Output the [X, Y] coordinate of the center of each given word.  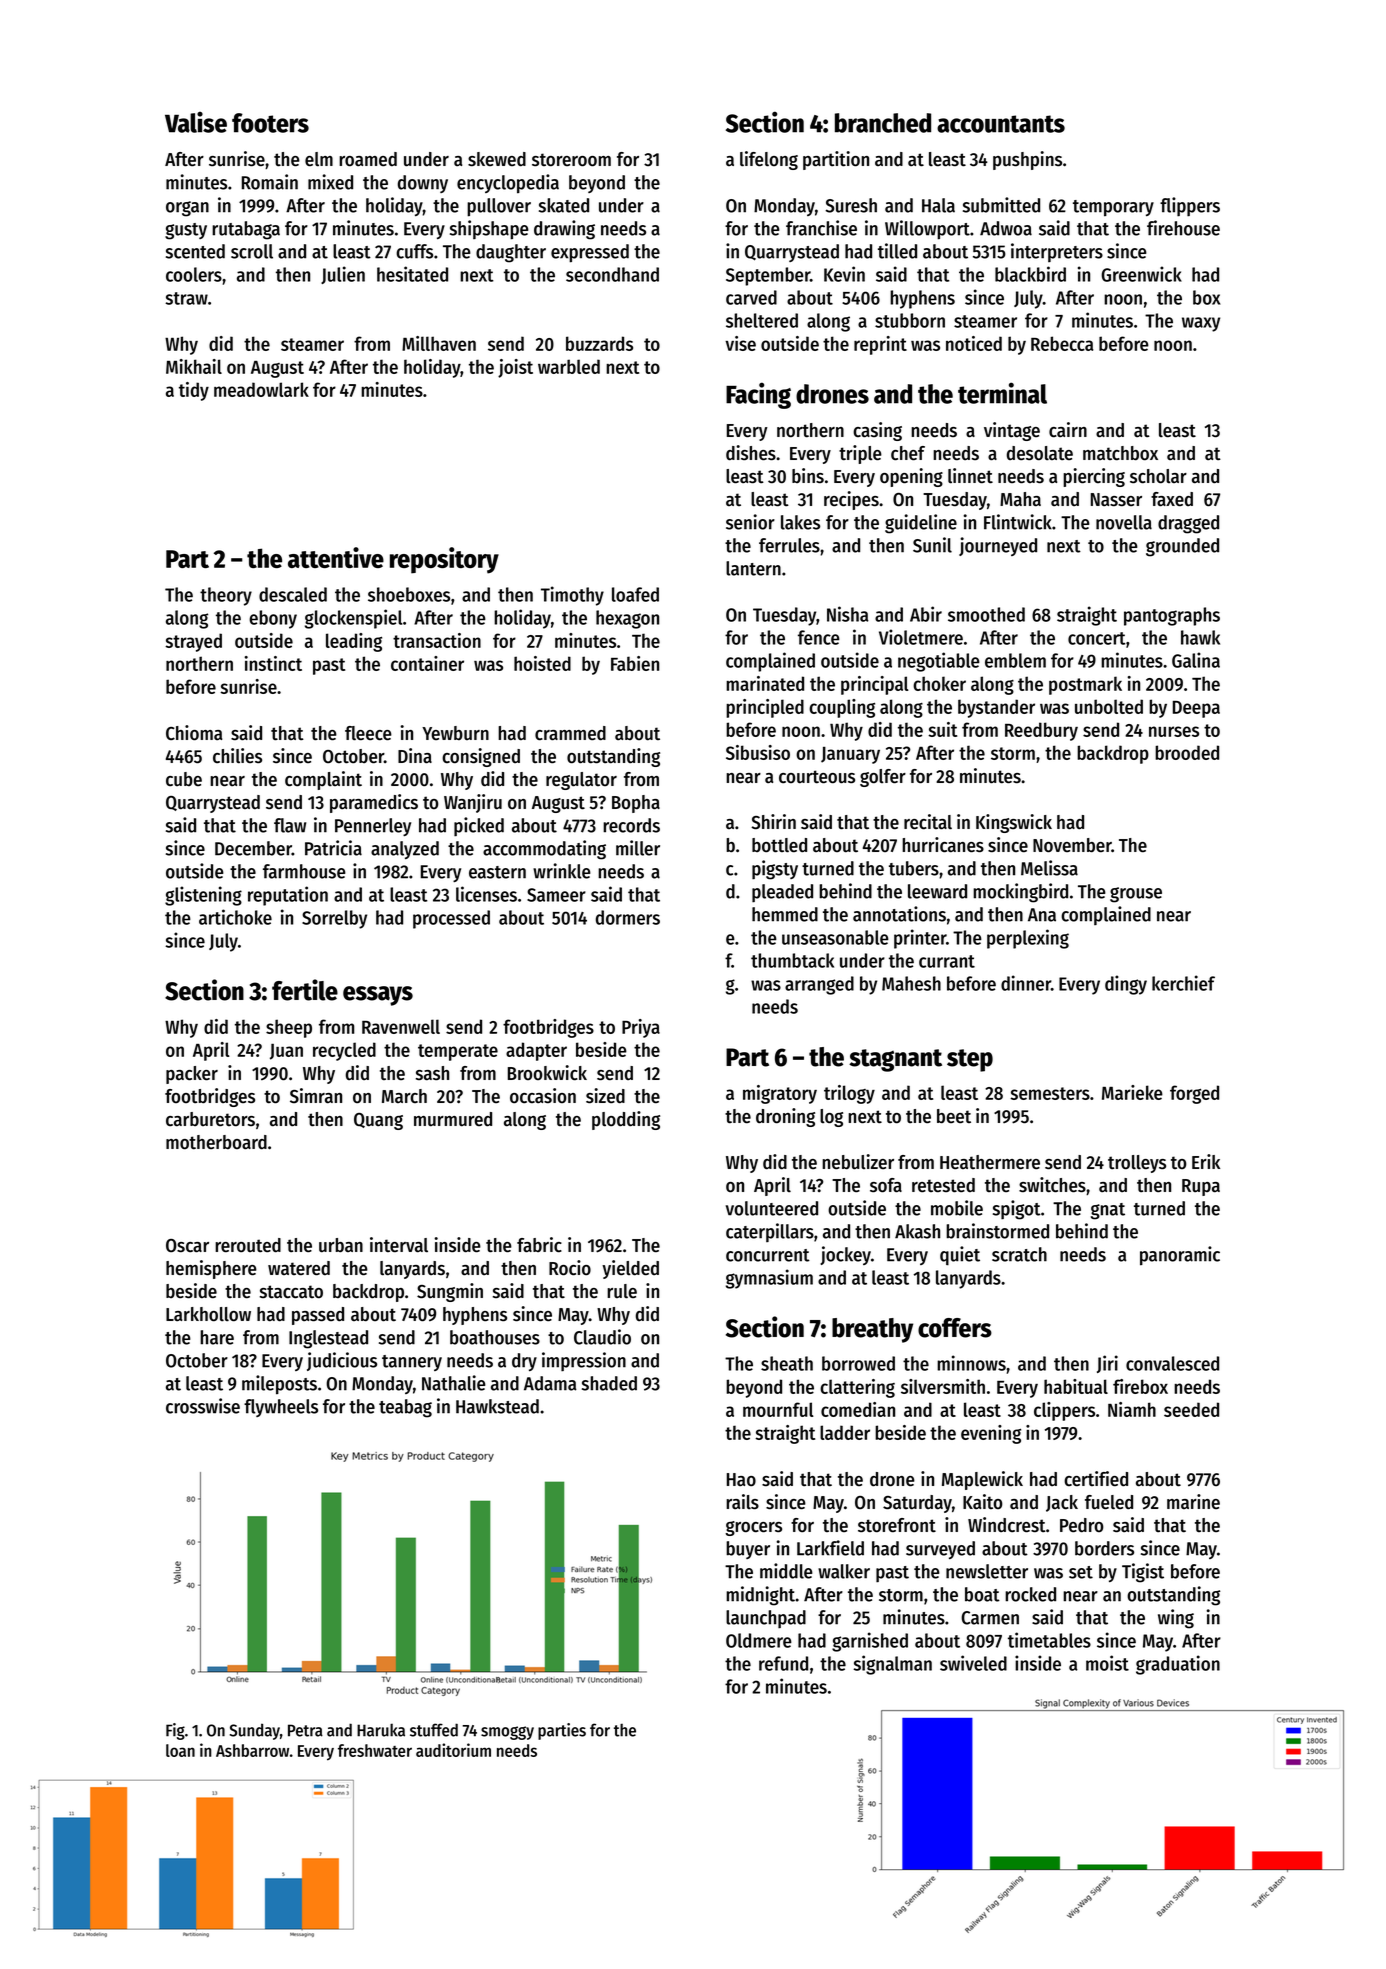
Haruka [381, 1730]
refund [783, 1663]
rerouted [248, 1245]
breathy [872, 1330]
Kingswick [1014, 823]
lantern [753, 568]
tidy [194, 391]
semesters [1050, 1093]
